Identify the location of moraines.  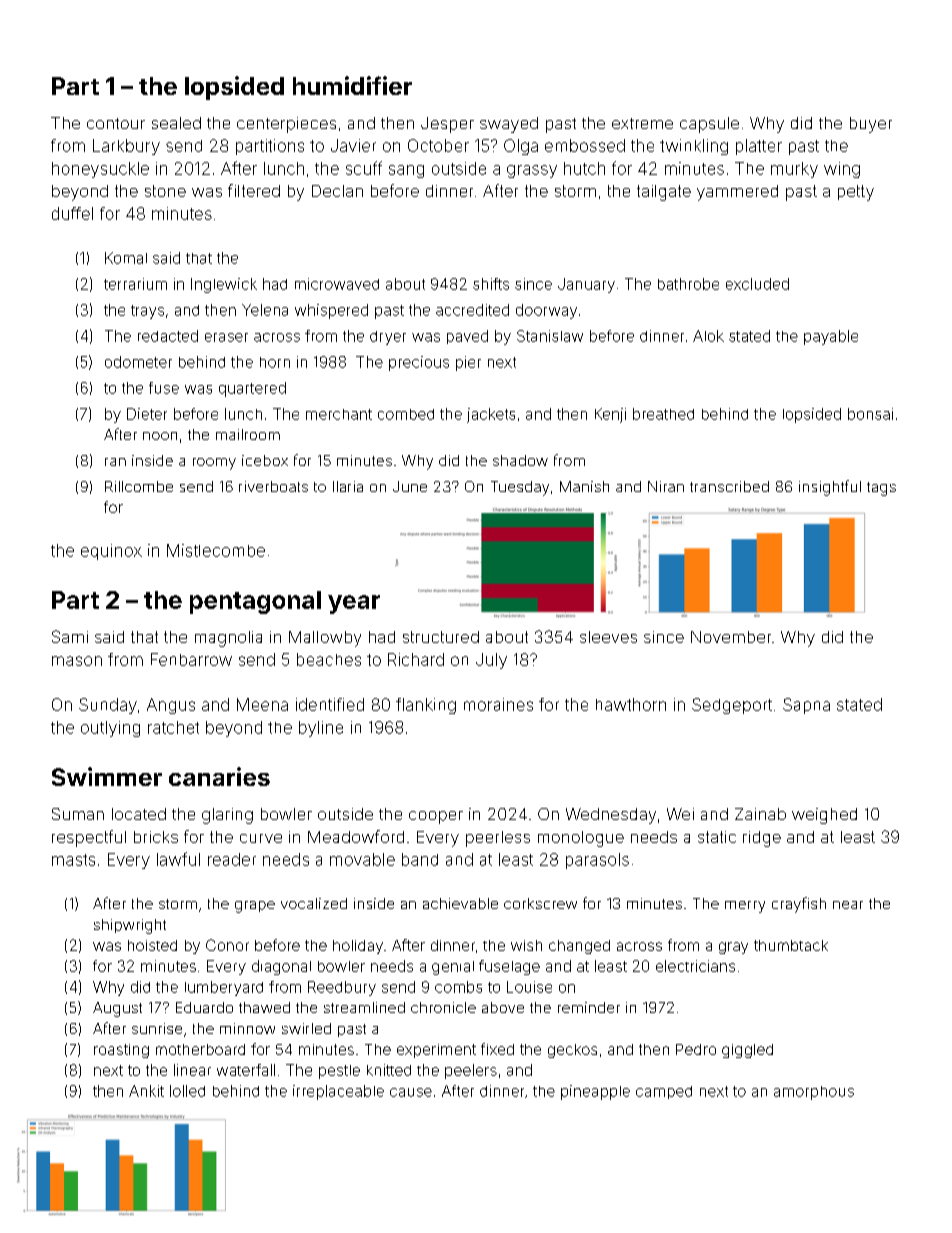
(498, 704).
